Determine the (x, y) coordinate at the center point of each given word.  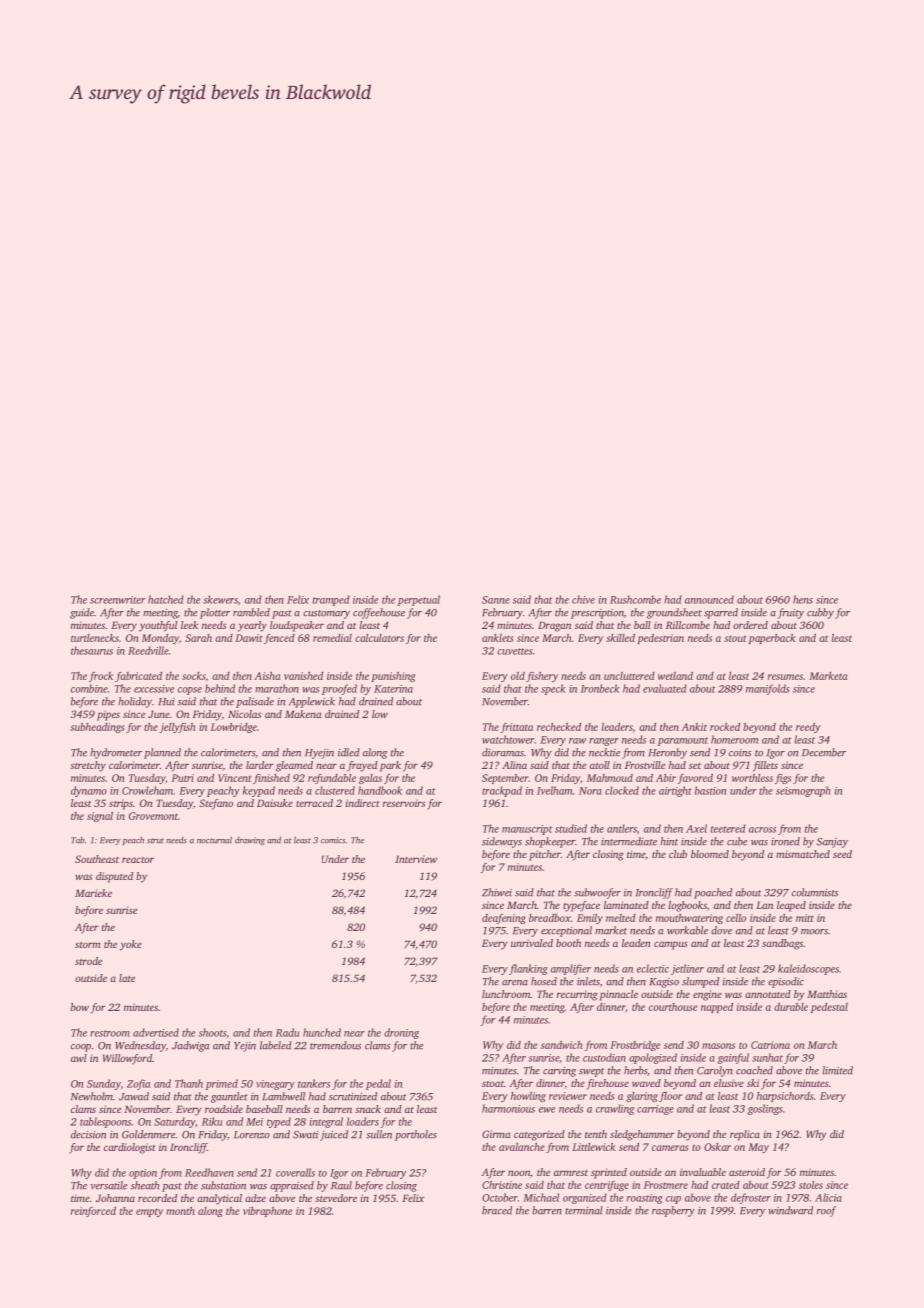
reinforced (93, 1212)
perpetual (419, 600)
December (824, 752)
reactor (138, 860)
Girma (496, 1134)
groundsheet (674, 613)
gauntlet (229, 1097)
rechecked (559, 727)
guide (82, 613)
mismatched (803, 854)
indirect (363, 803)
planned (162, 753)
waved (646, 1083)
